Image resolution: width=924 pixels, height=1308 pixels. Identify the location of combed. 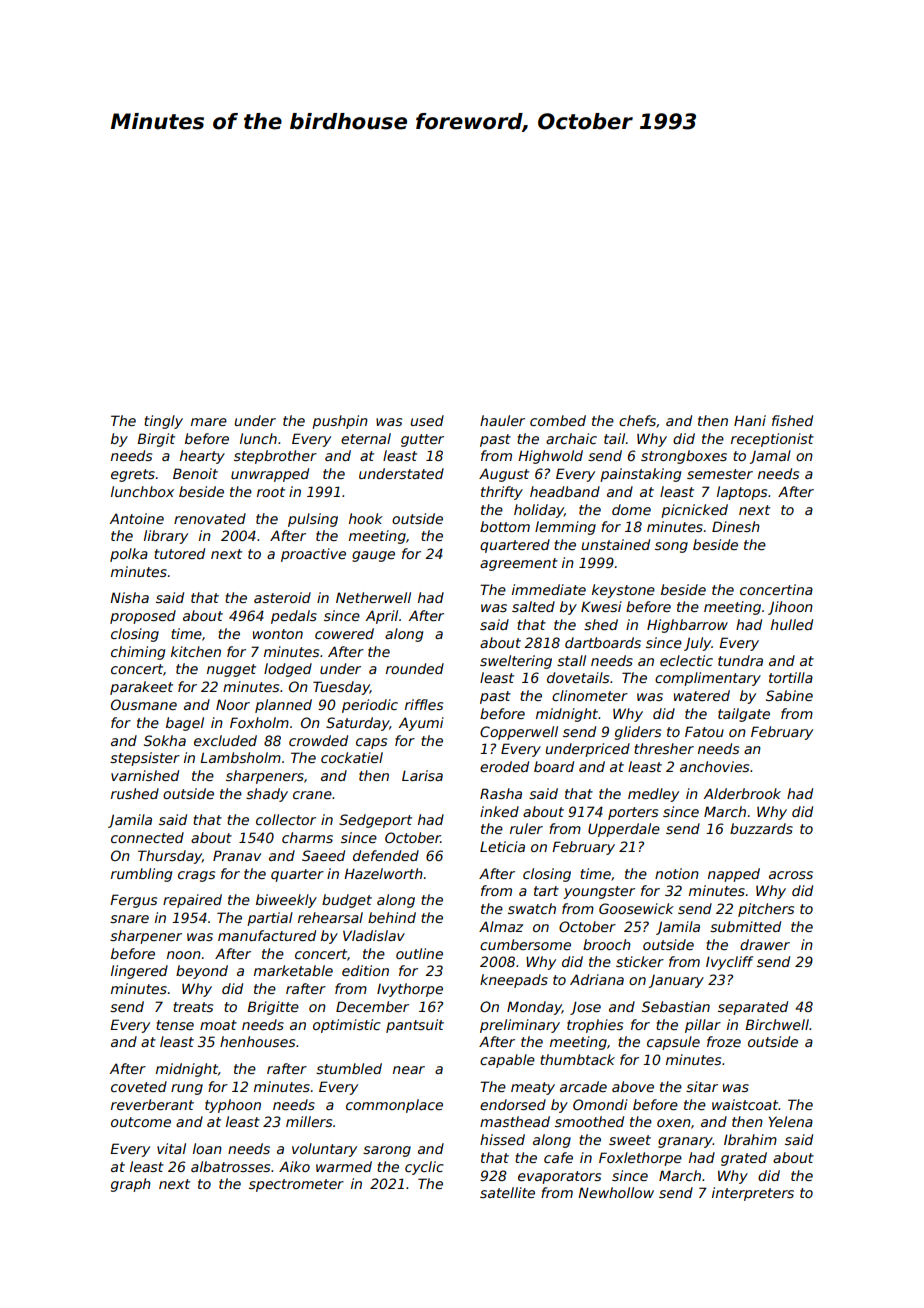
(558, 420).
